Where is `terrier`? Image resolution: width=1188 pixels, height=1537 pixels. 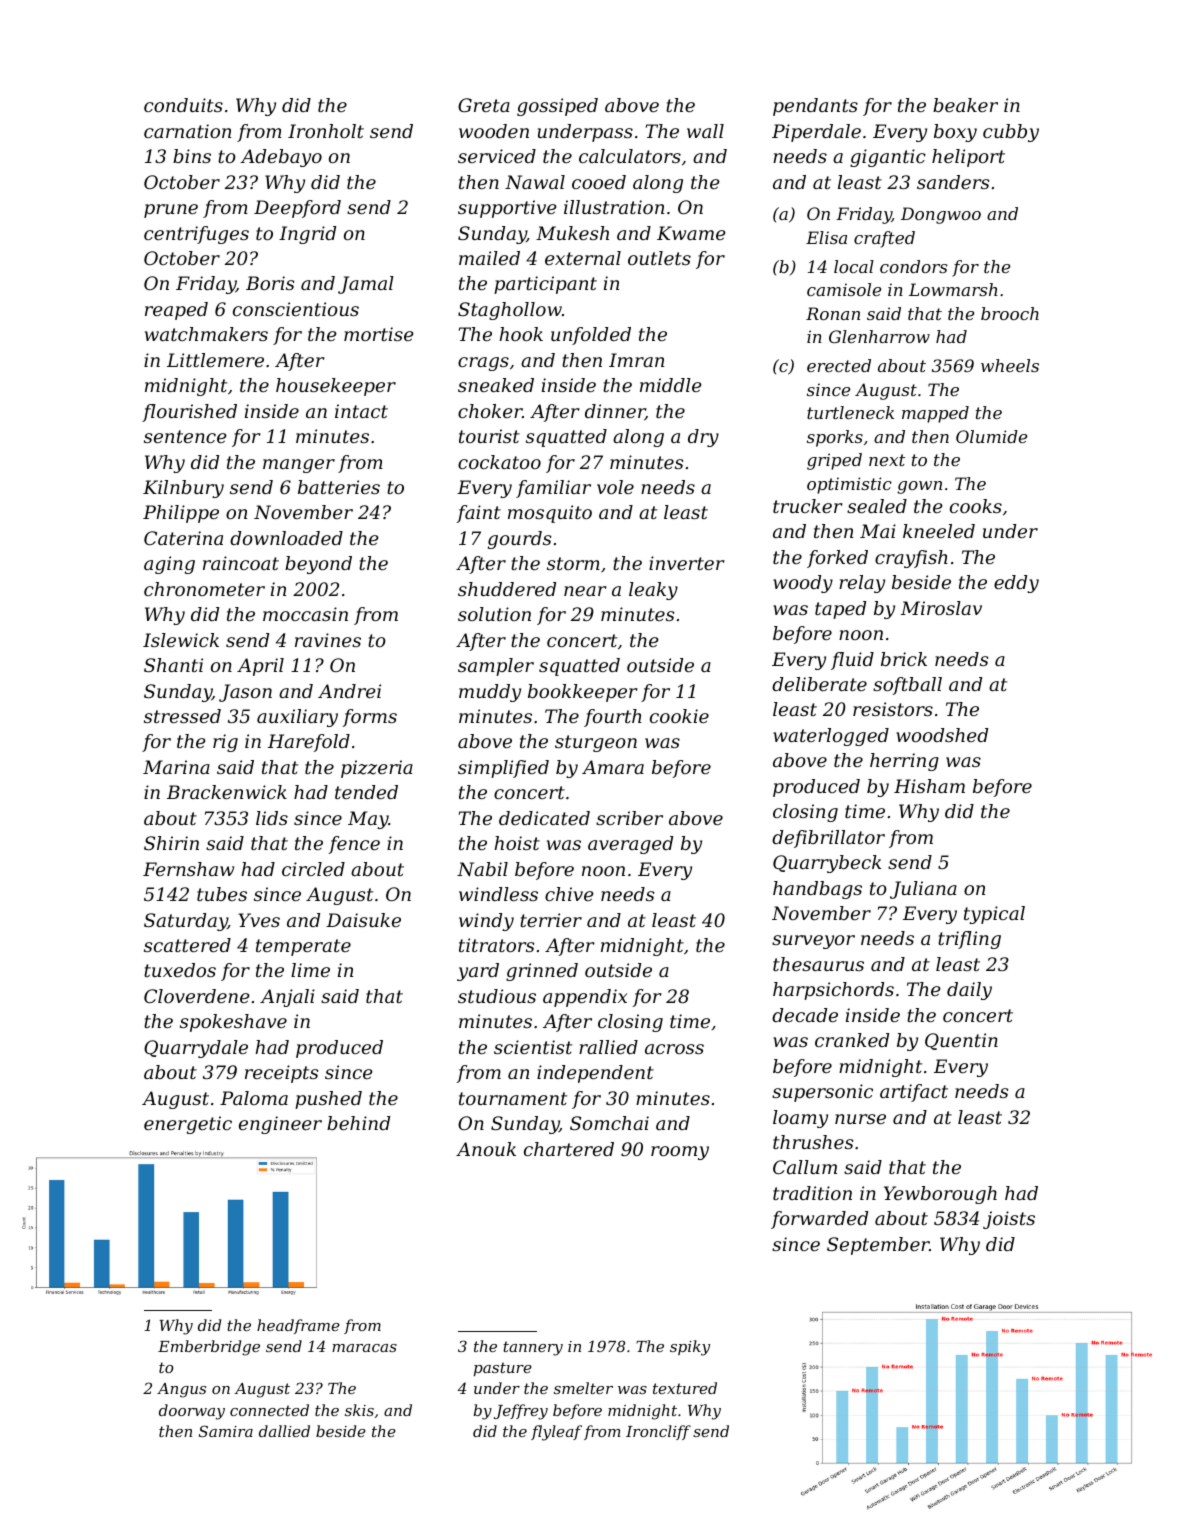
terrier is located at coordinates (551, 920).
